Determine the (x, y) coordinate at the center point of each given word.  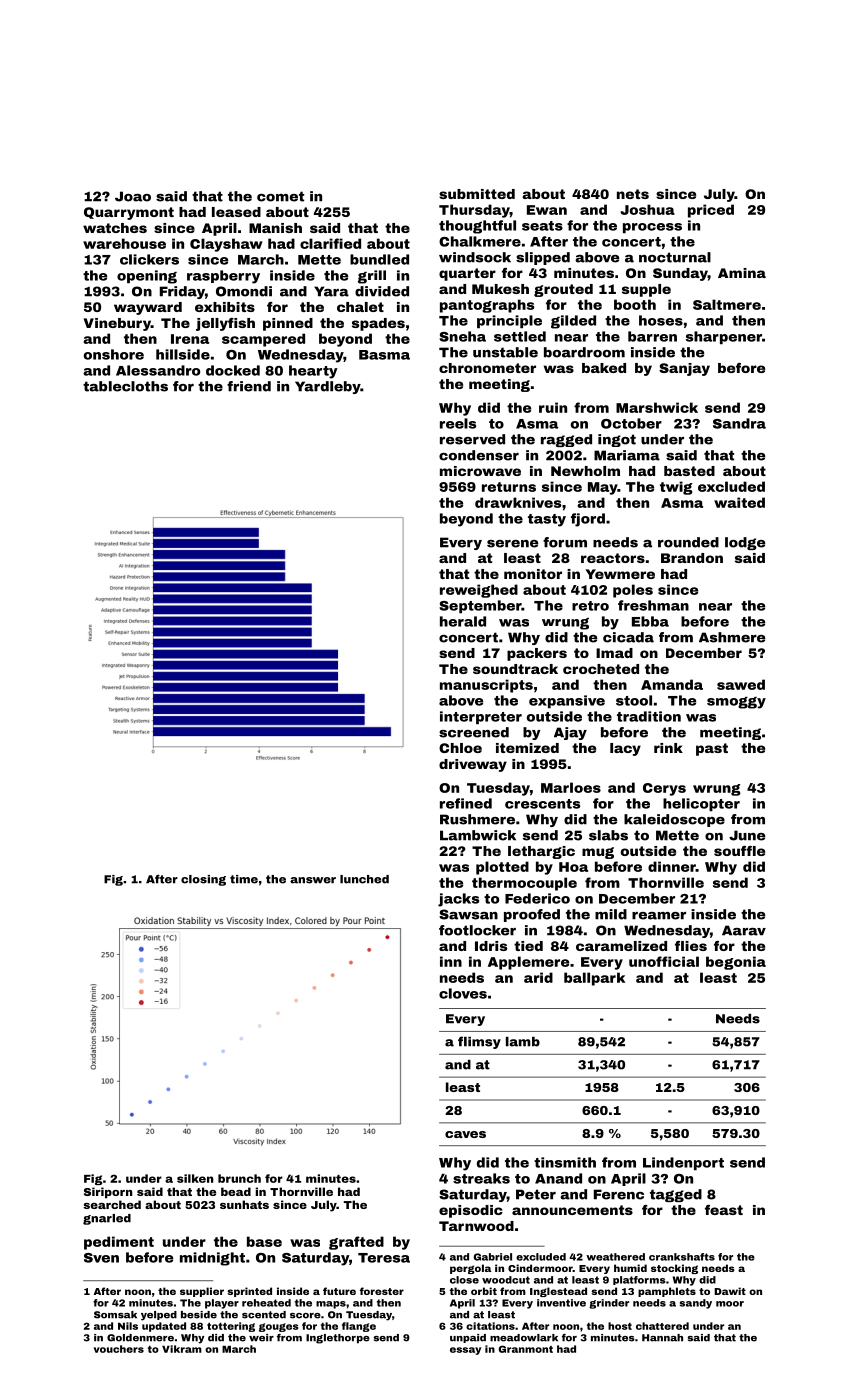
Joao (133, 196)
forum (565, 542)
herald (463, 621)
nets (633, 194)
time (244, 879)
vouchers (119, 1349)
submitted (477, 194)
